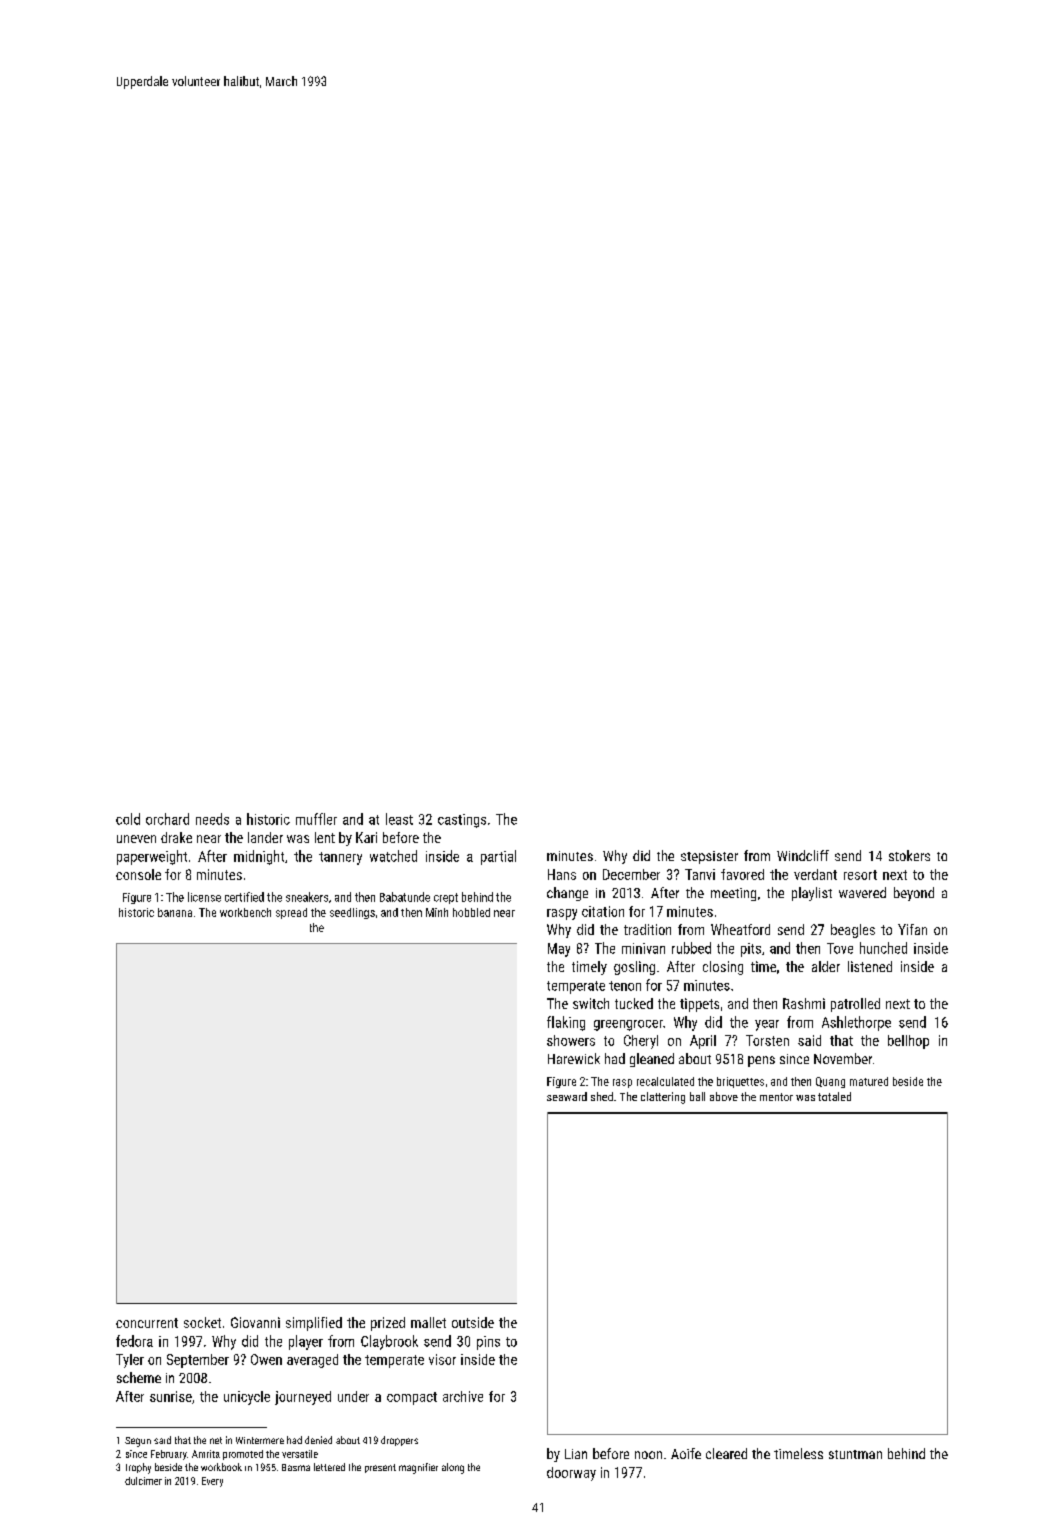 The width and height of the image is (1064, 1540). Describe the element at coordinates (631, 874) in the image. I see `December` at that location.
